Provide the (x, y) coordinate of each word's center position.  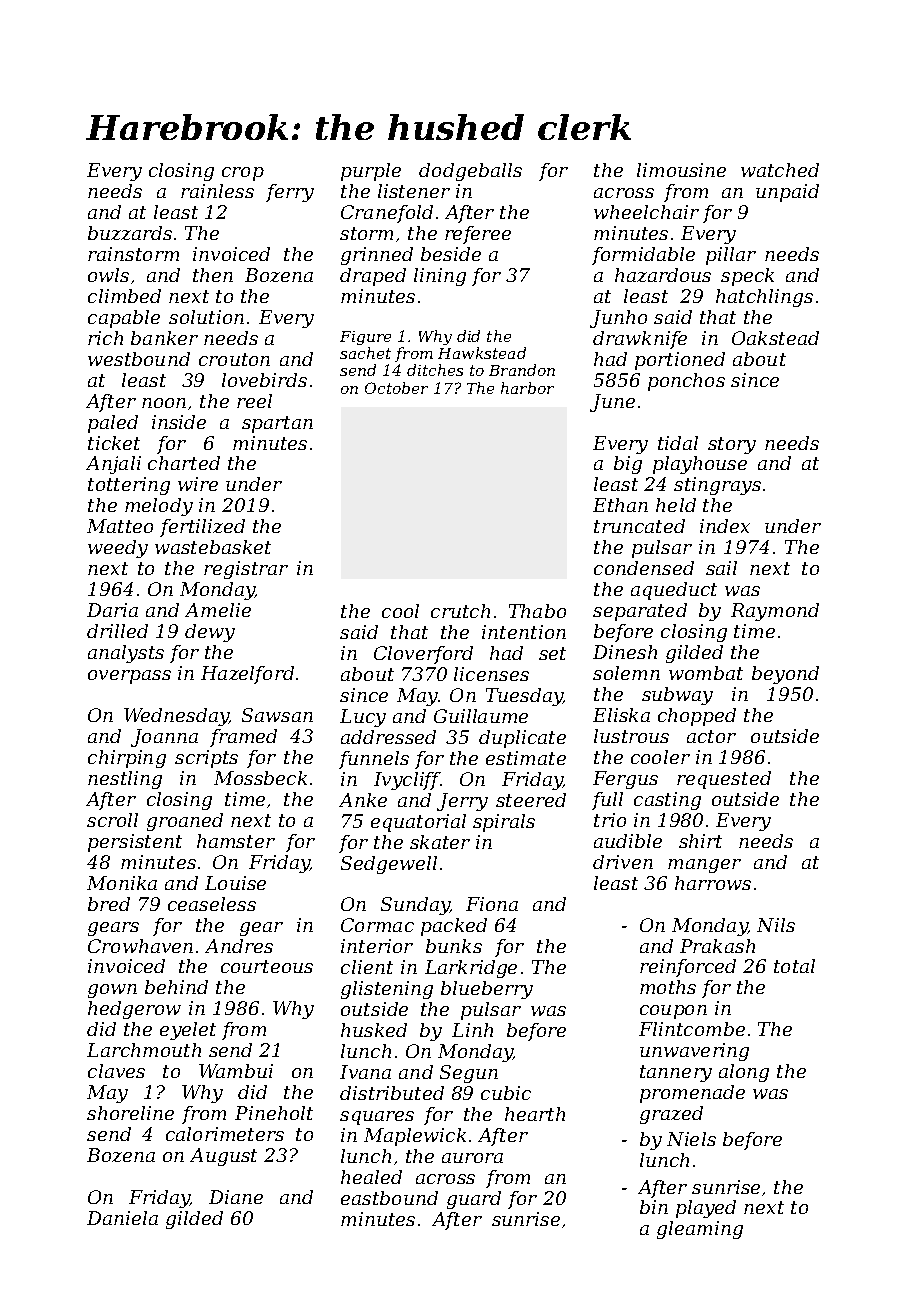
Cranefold (387, 214)
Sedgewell (389, 865)
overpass (129, 677)
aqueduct (674, 591)
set (552, 653)
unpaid (787, 193)
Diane (236, 1197)
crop (243, 174)
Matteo (120, 526)
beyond (785, 675)
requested (724, 780)
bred (109, 904)
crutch (460, 611)
